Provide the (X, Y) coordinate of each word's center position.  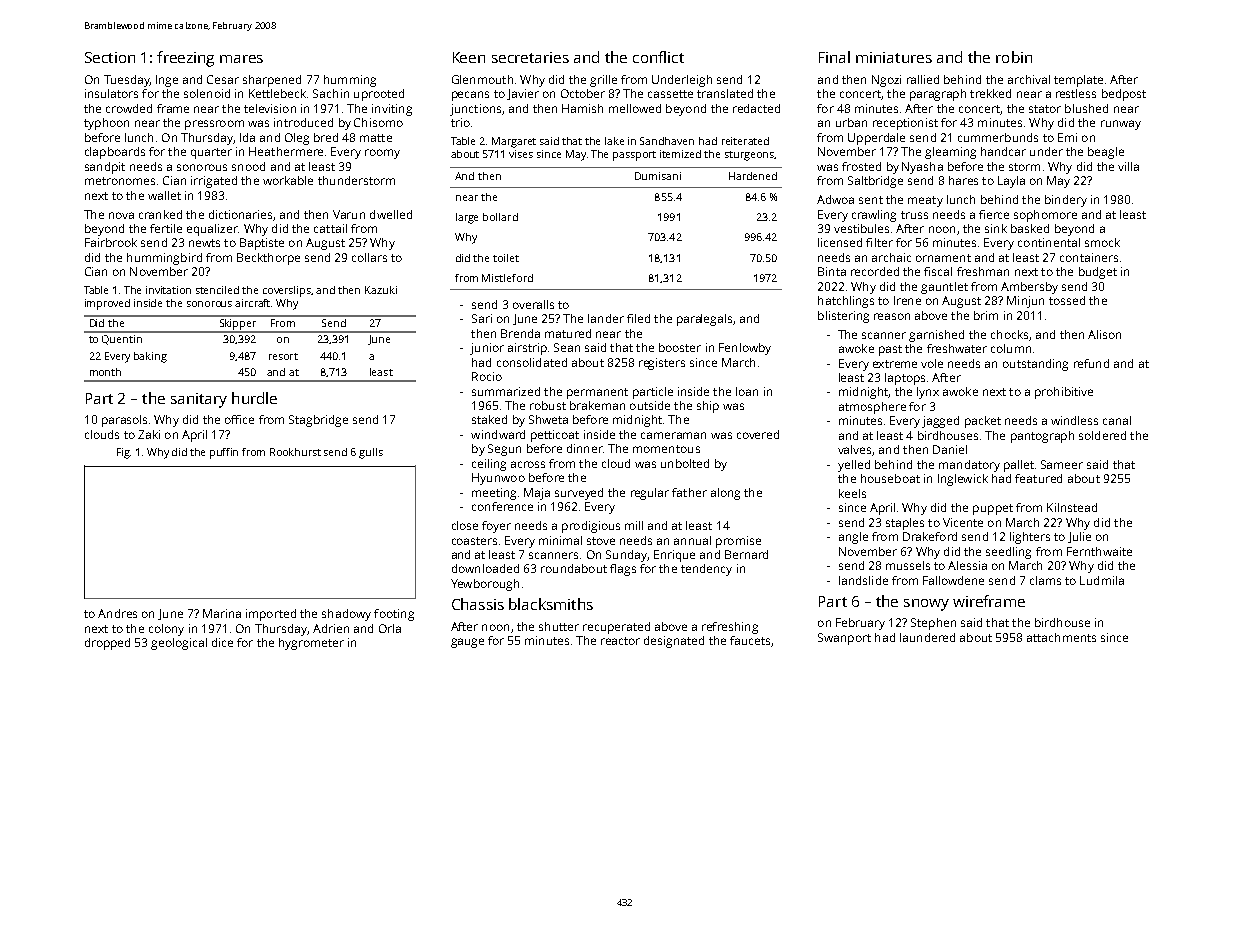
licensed (840, 242)
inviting (392, 110)
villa (1128, 166)
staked (489, 419)
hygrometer (311, 644)
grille (603, 81)
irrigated (214, 182)
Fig (124, 453)
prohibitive (1064, 393)
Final (834, 57)
